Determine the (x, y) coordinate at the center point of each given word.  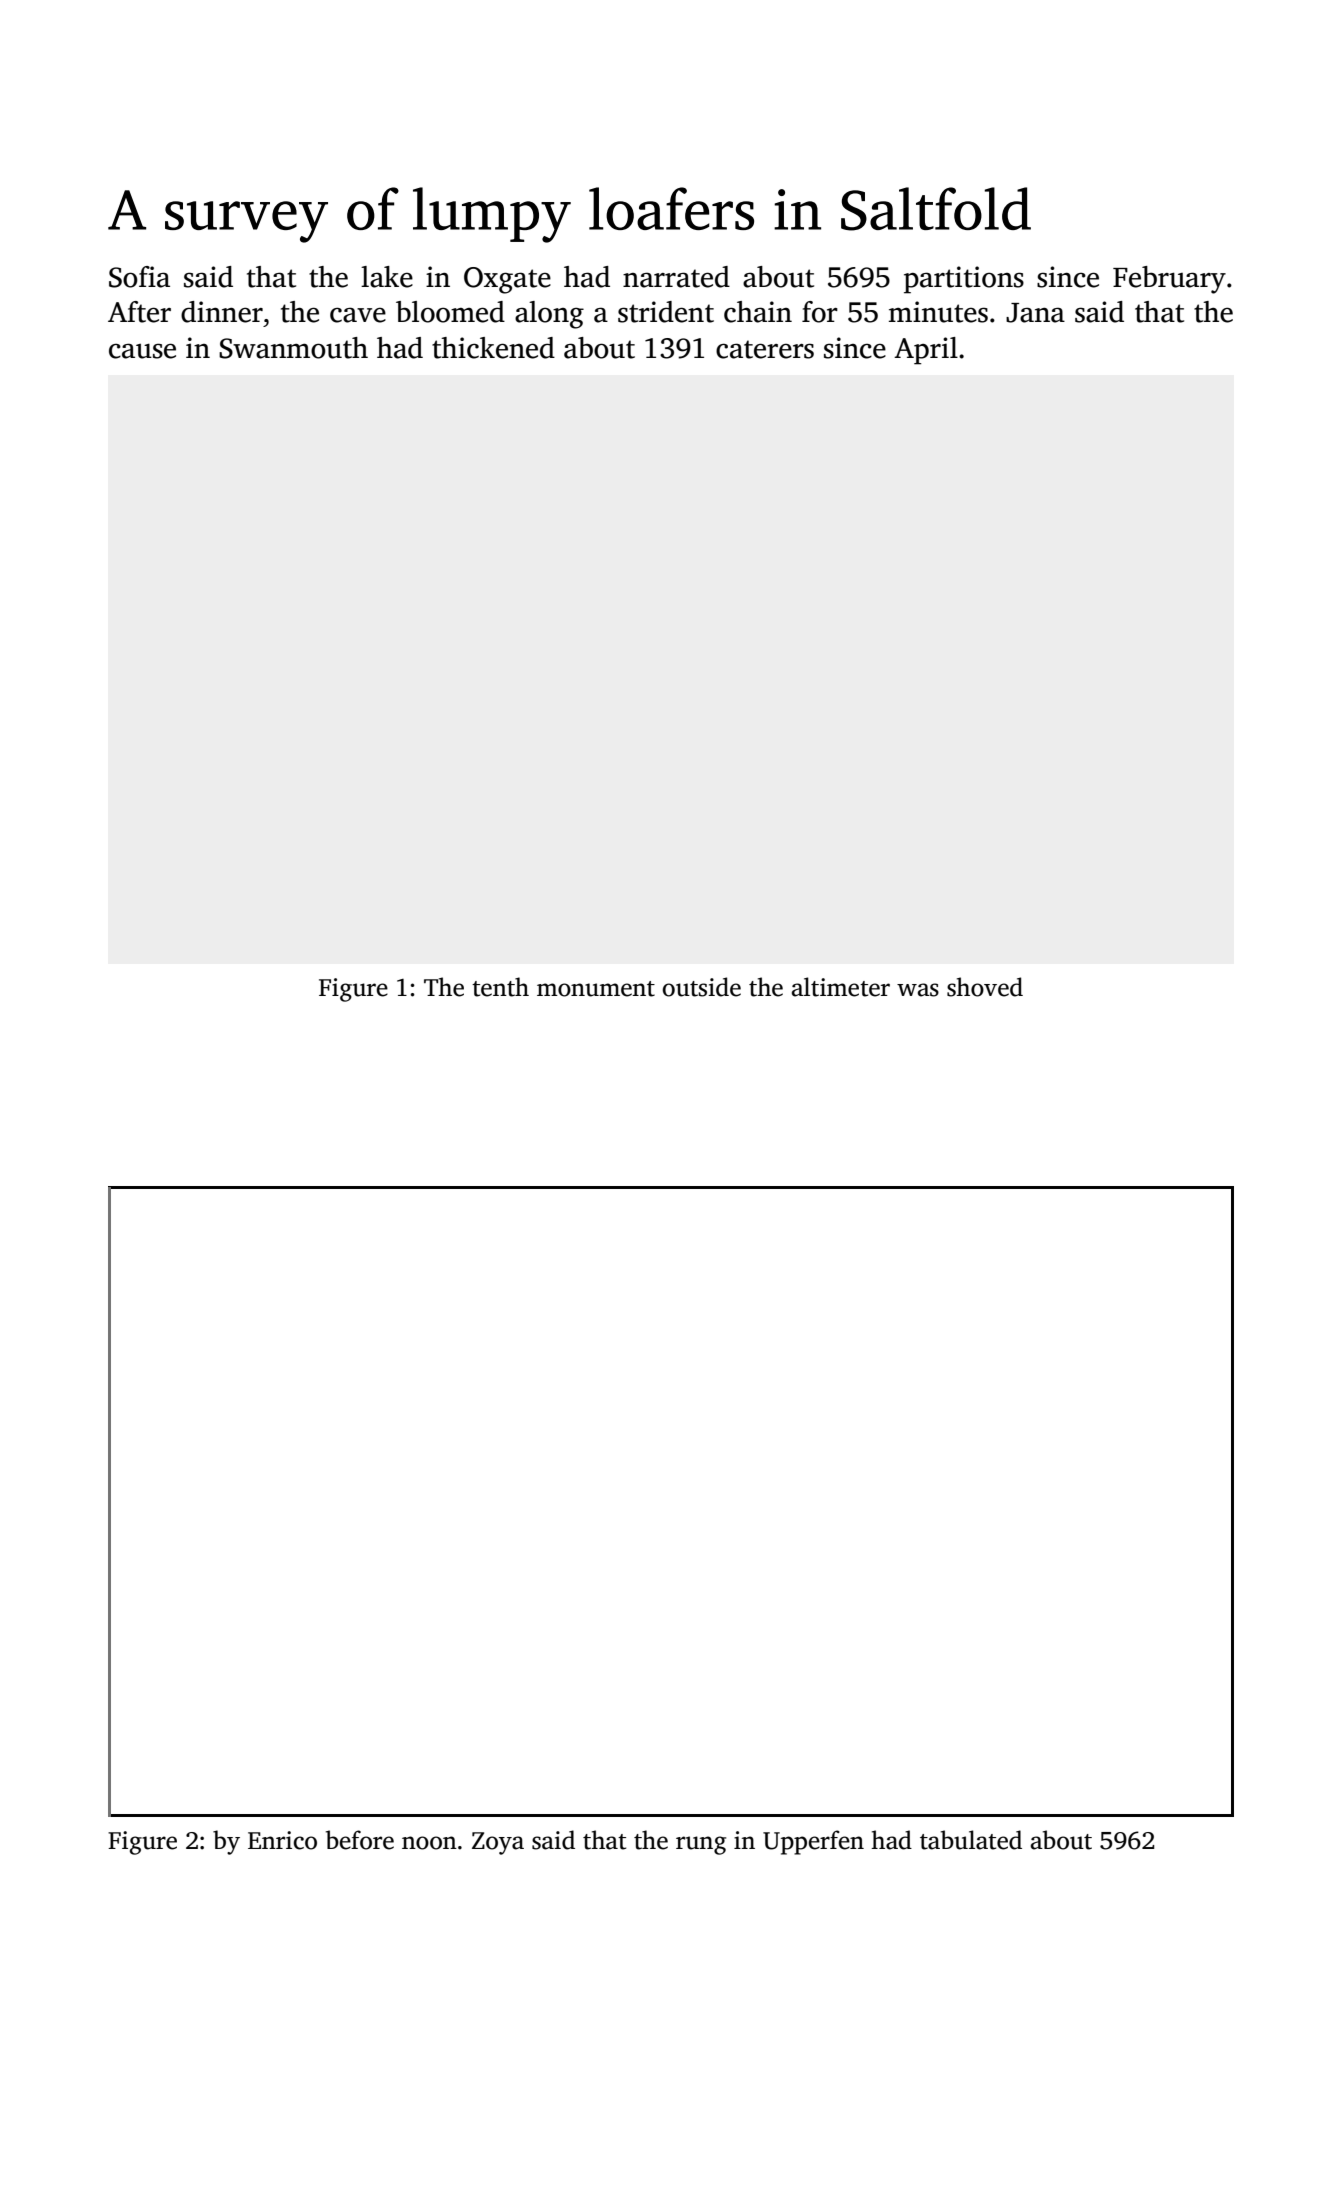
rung (701, 1845)
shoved (985, 987)
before (360, 1840)
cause (142, 351)
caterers (765, 349)
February (1169, 280)
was (918, 990)
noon (429, 1843)
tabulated (971, 1840)
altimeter (841, 987)
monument (596, 989)
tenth (500, 987)
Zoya (498, 1843)
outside (702, 987)
